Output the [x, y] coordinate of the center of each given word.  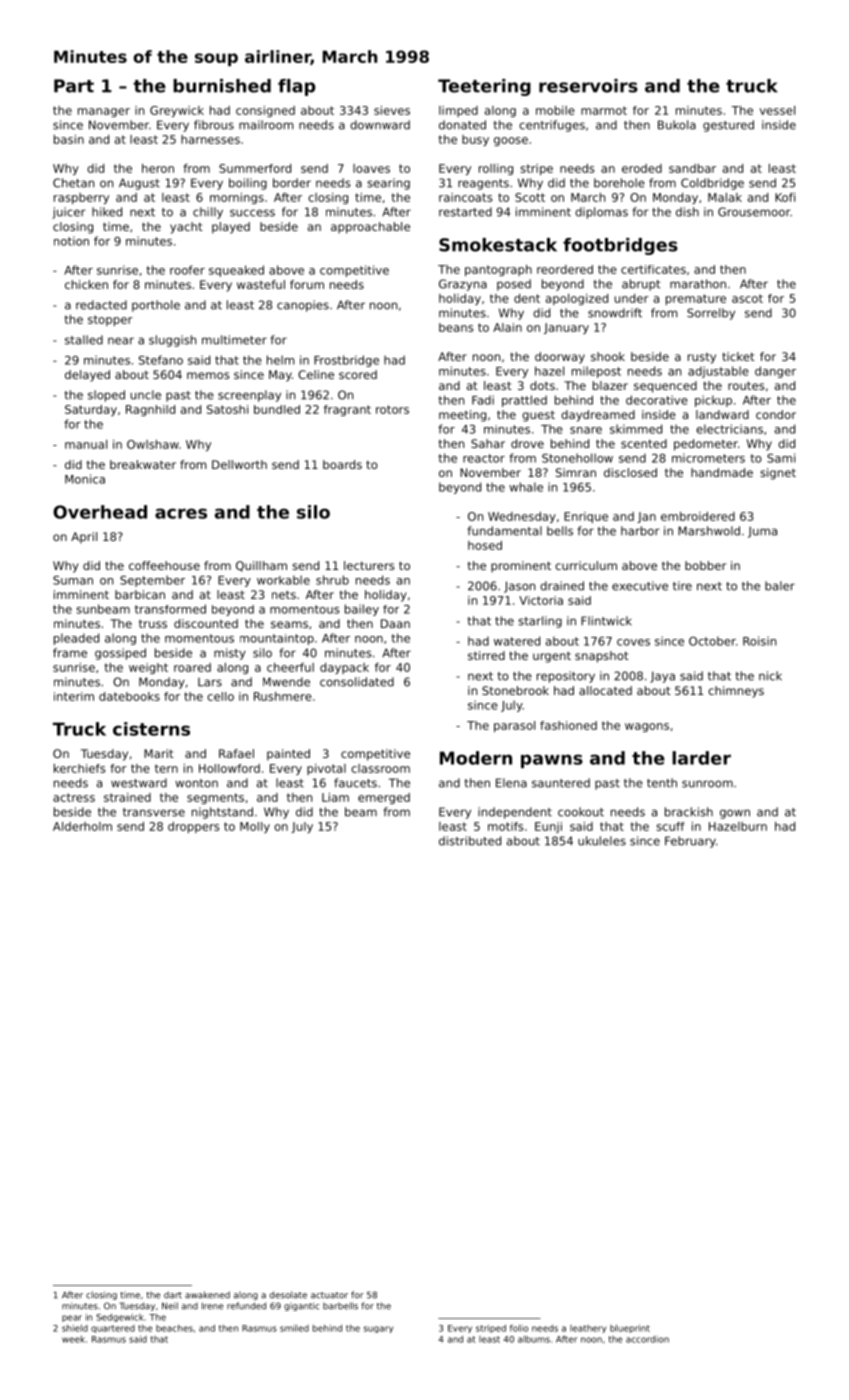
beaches [174, 1328]
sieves [392, 110]
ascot [747, 298]
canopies [303, 306]
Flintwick [606, 621]
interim [74, 696]
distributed [470, 841]
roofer [187, 270]
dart [173, 1295]
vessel [777, 110]
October [712, 641]
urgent [552, 657]
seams [289, 624]
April [84, 538]
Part [74, 86]
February [690, 842]
